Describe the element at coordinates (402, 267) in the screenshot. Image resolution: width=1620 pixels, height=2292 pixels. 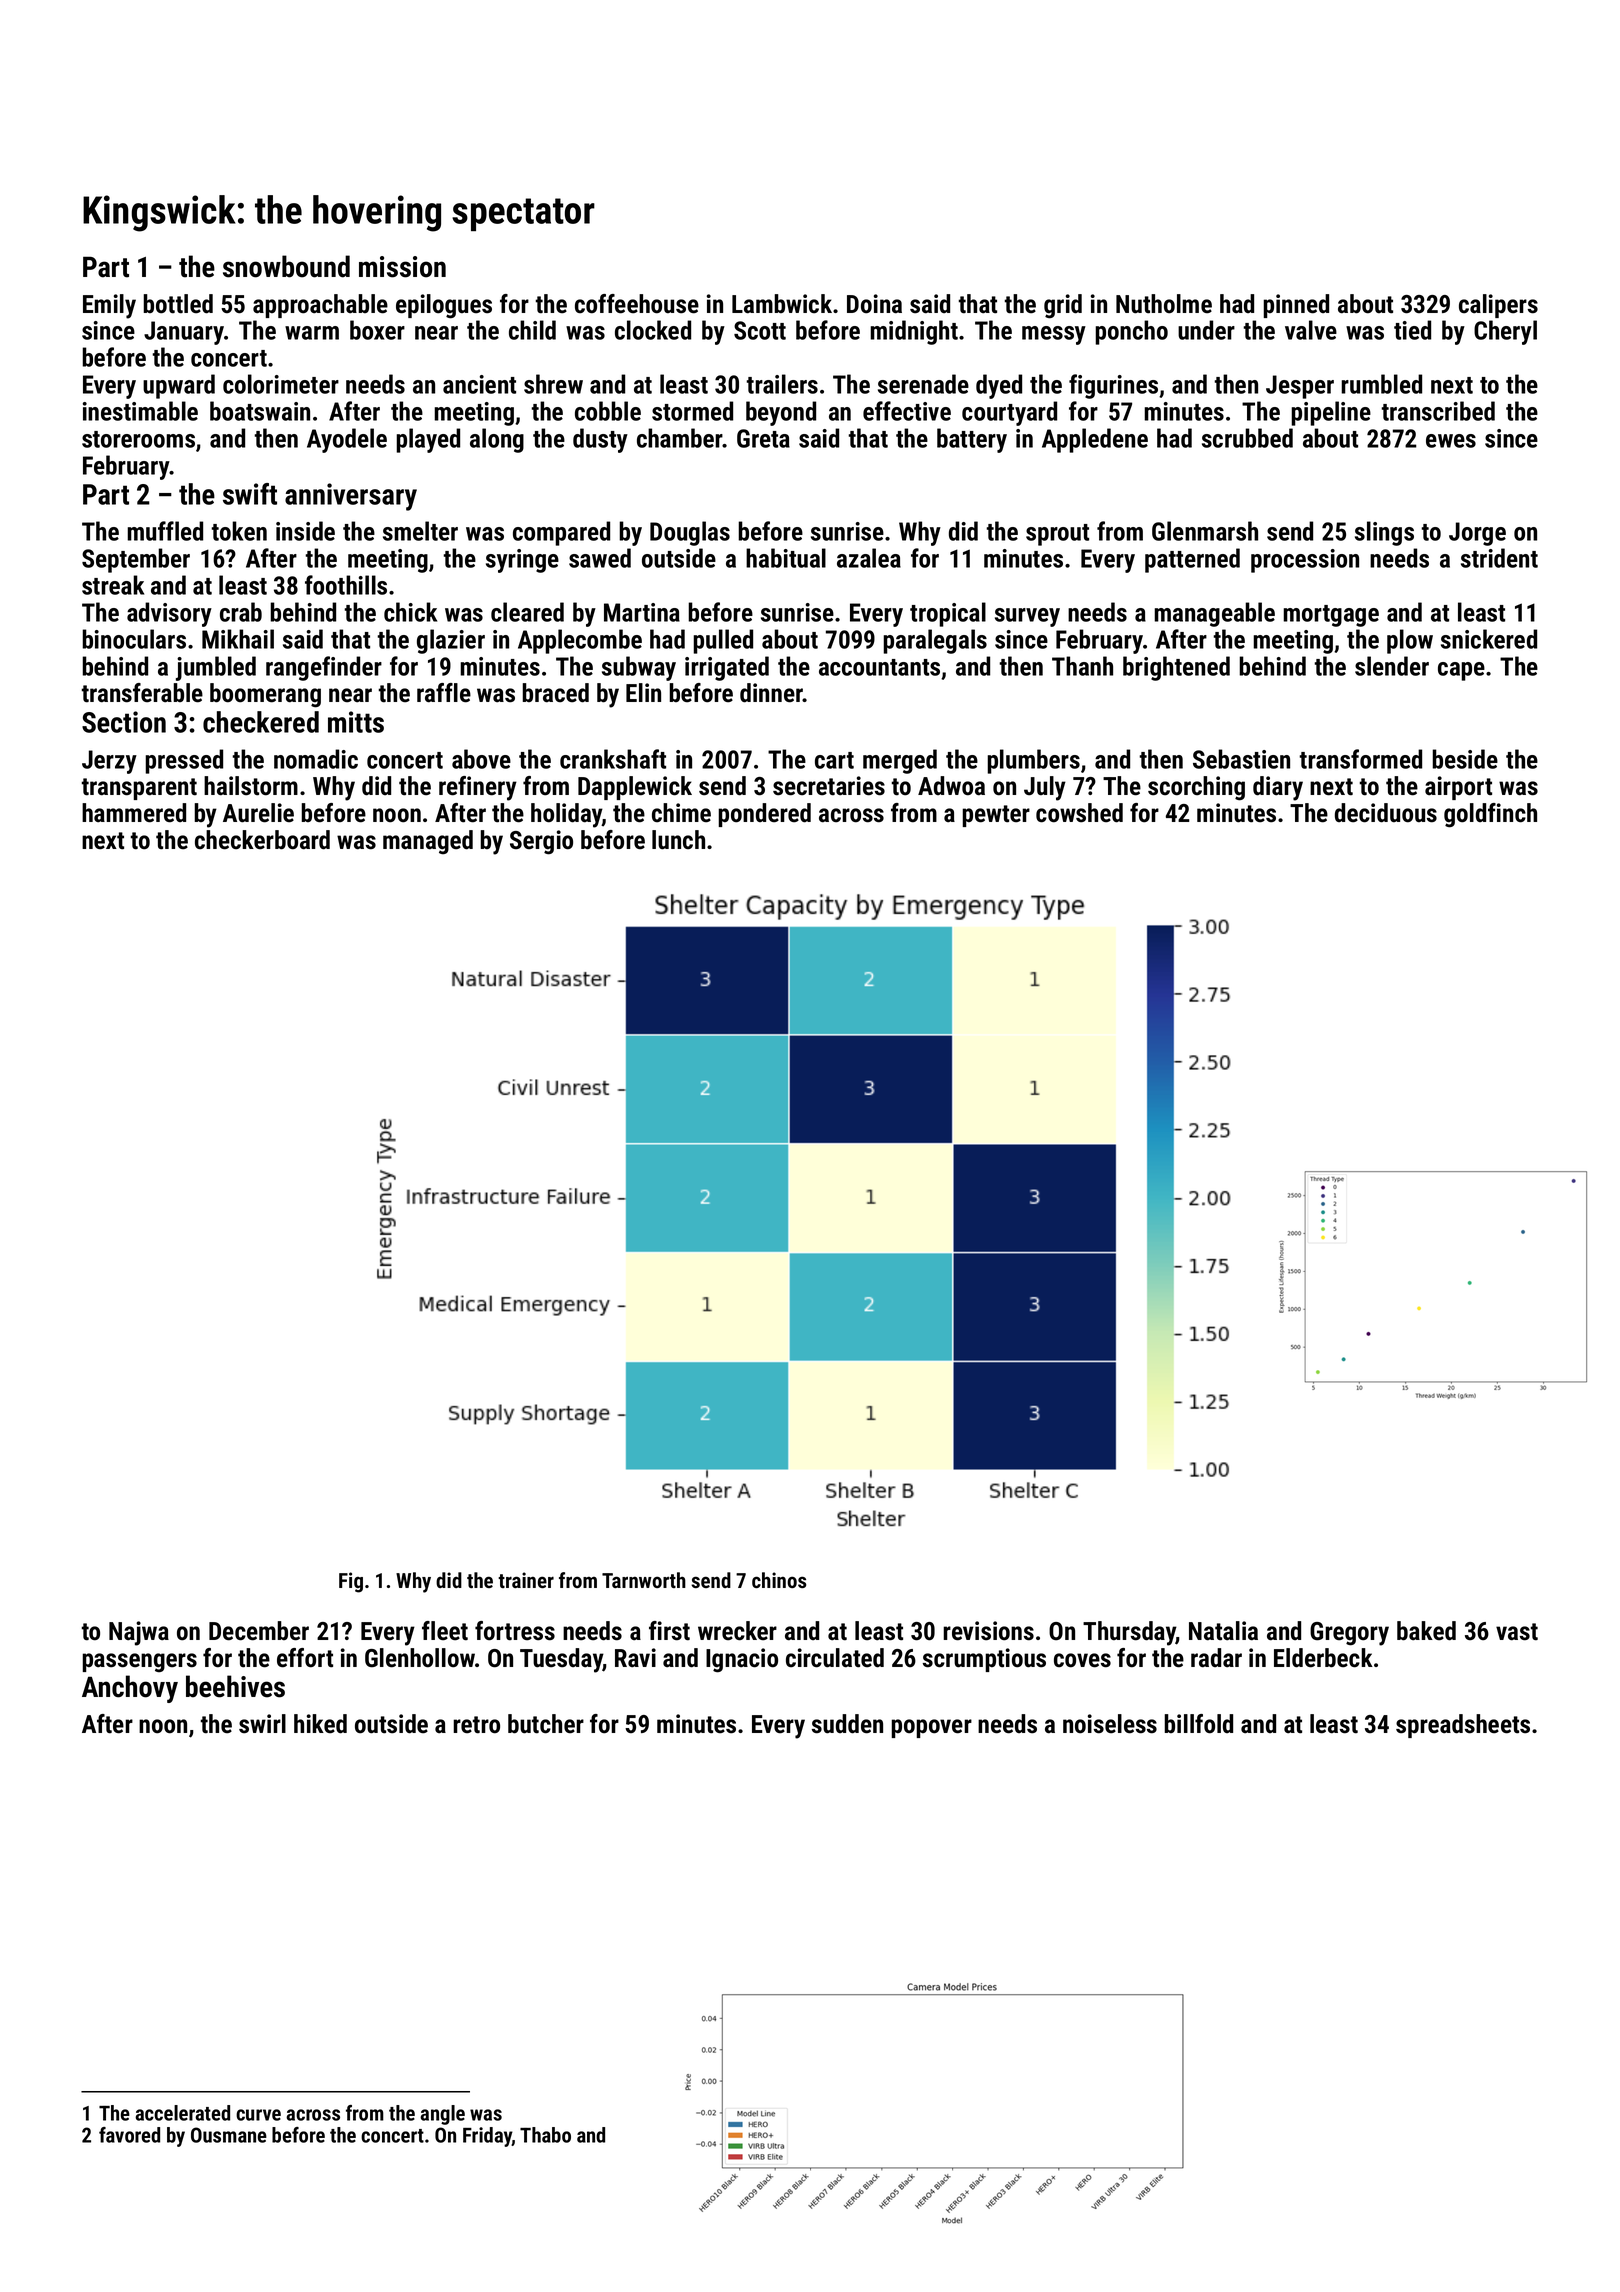
I see `mission` at that location.
